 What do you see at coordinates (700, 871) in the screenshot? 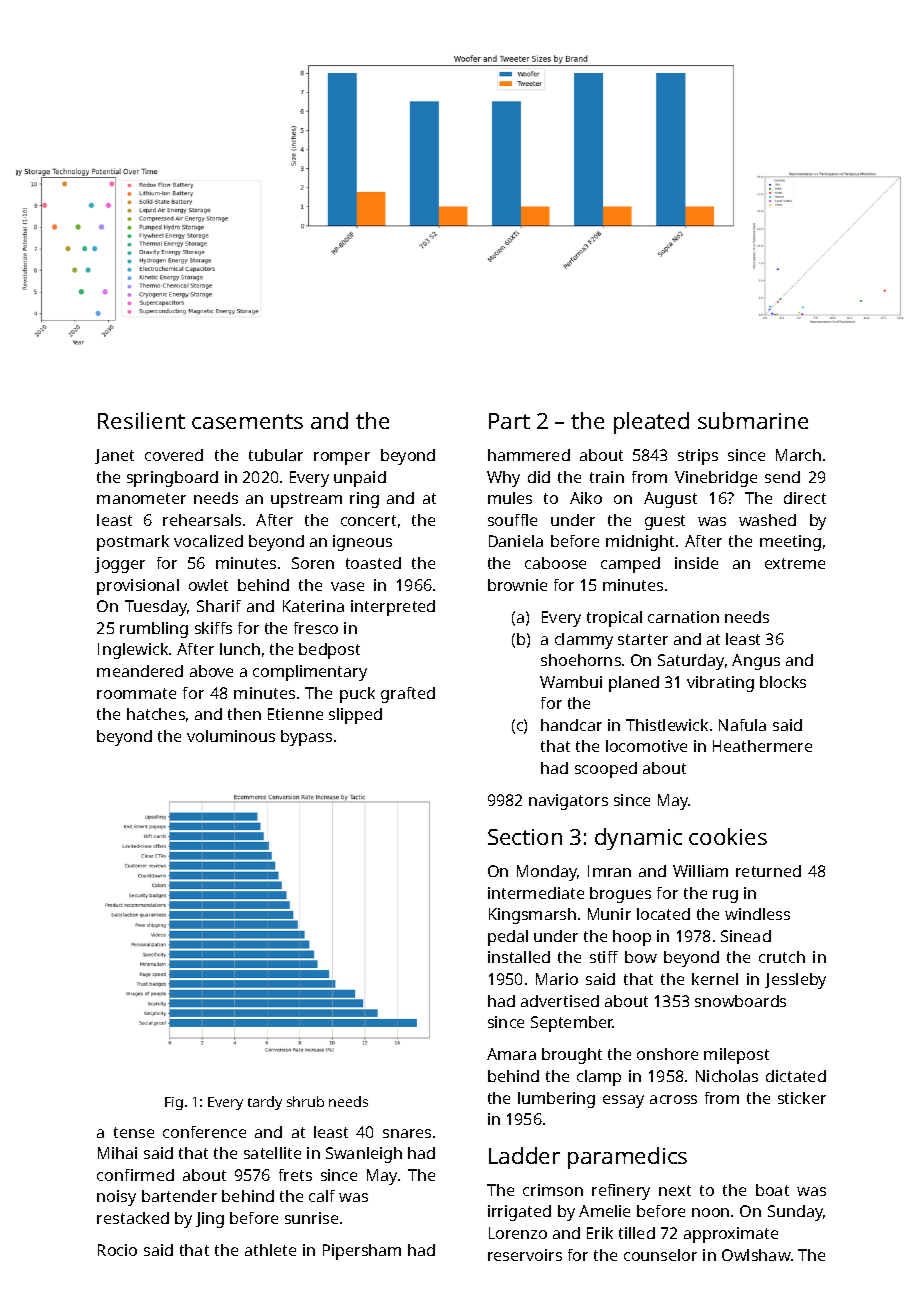
I see `William` at bounding box center [700, 871].
